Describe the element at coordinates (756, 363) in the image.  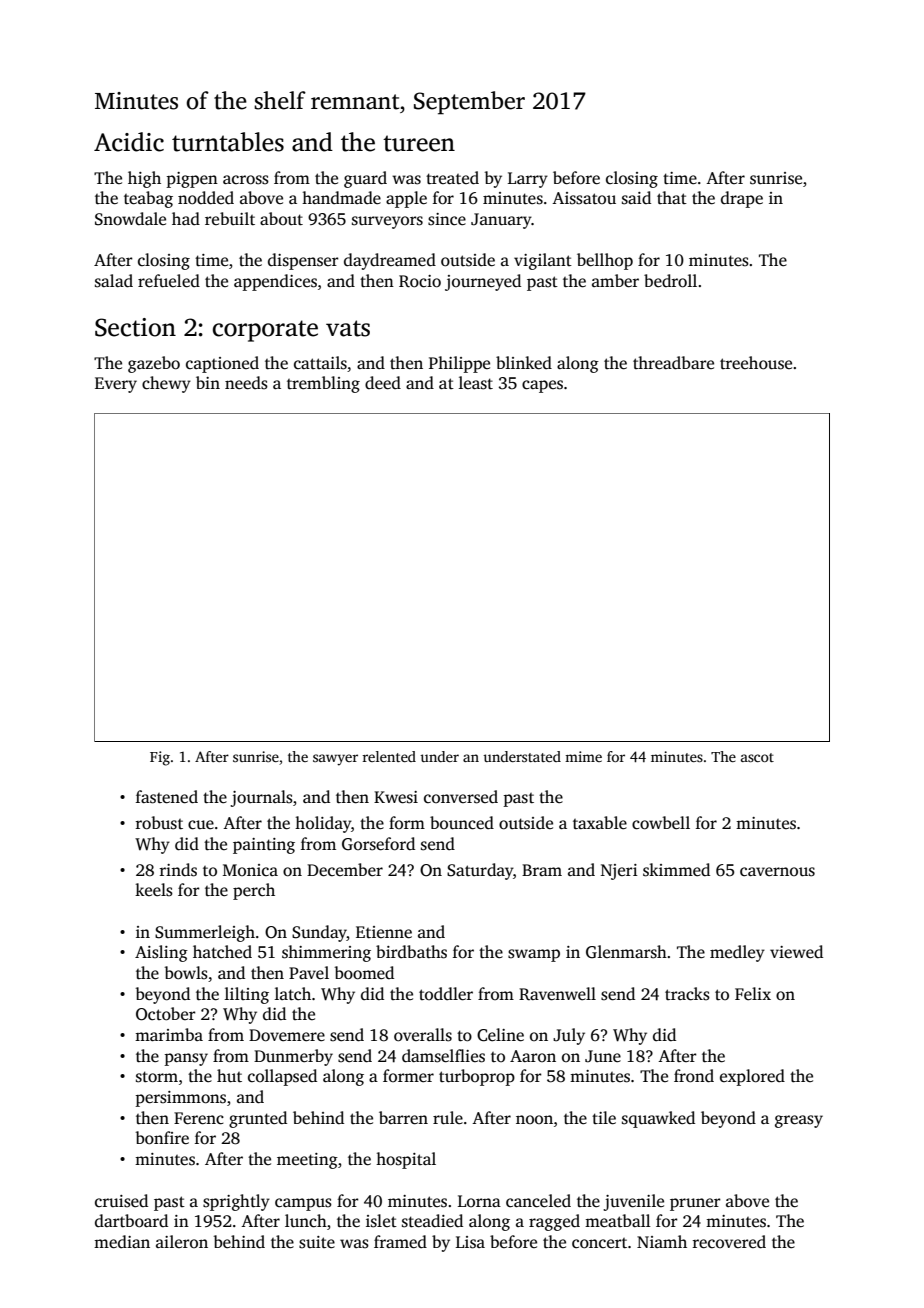
I see `treehouse` at that location.
